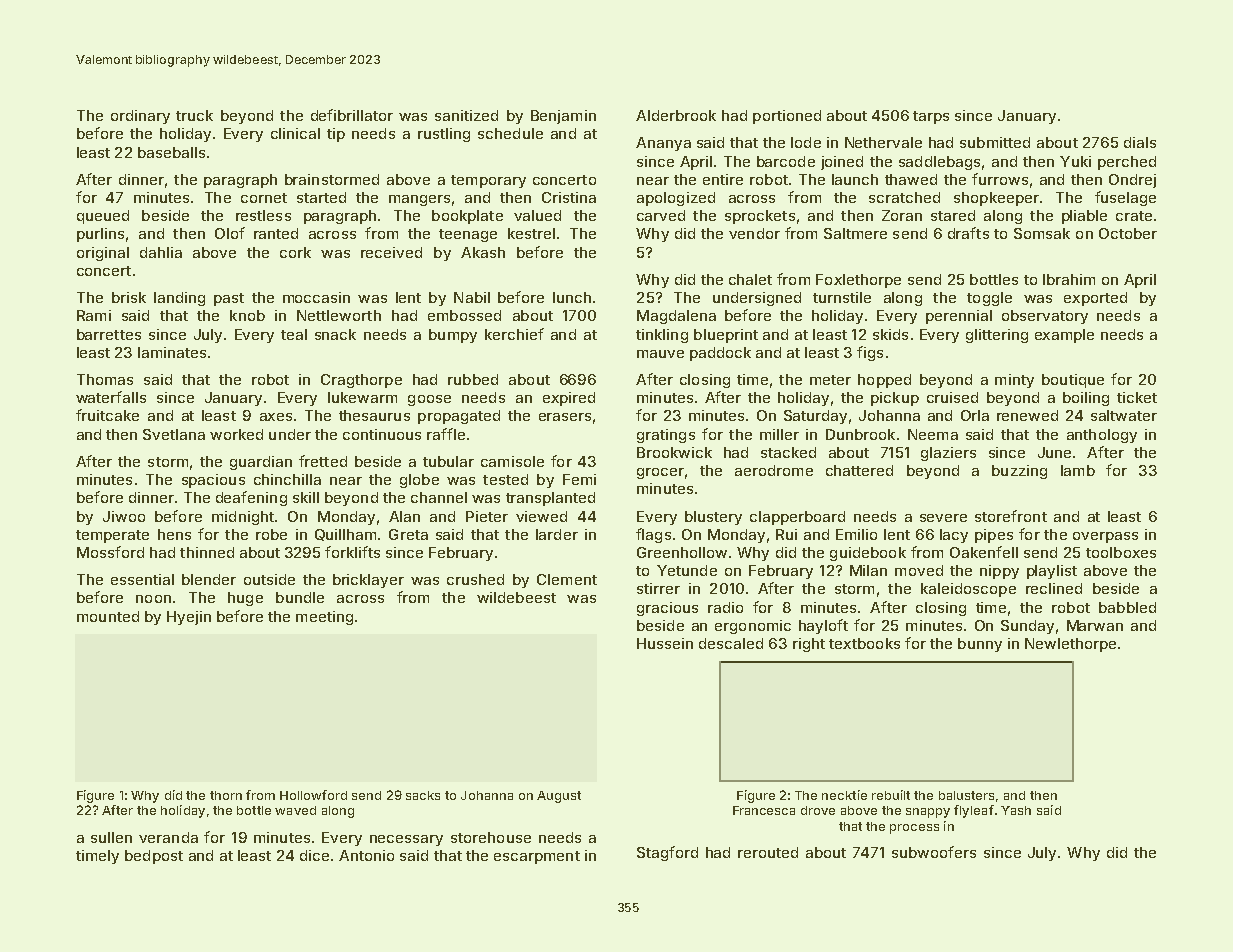 This screenshot has width=1233, height=952. What do you see at coordinates (1125, 198) in the screenshot?
I see `fuselage` at bounding box center [1125, 198].
